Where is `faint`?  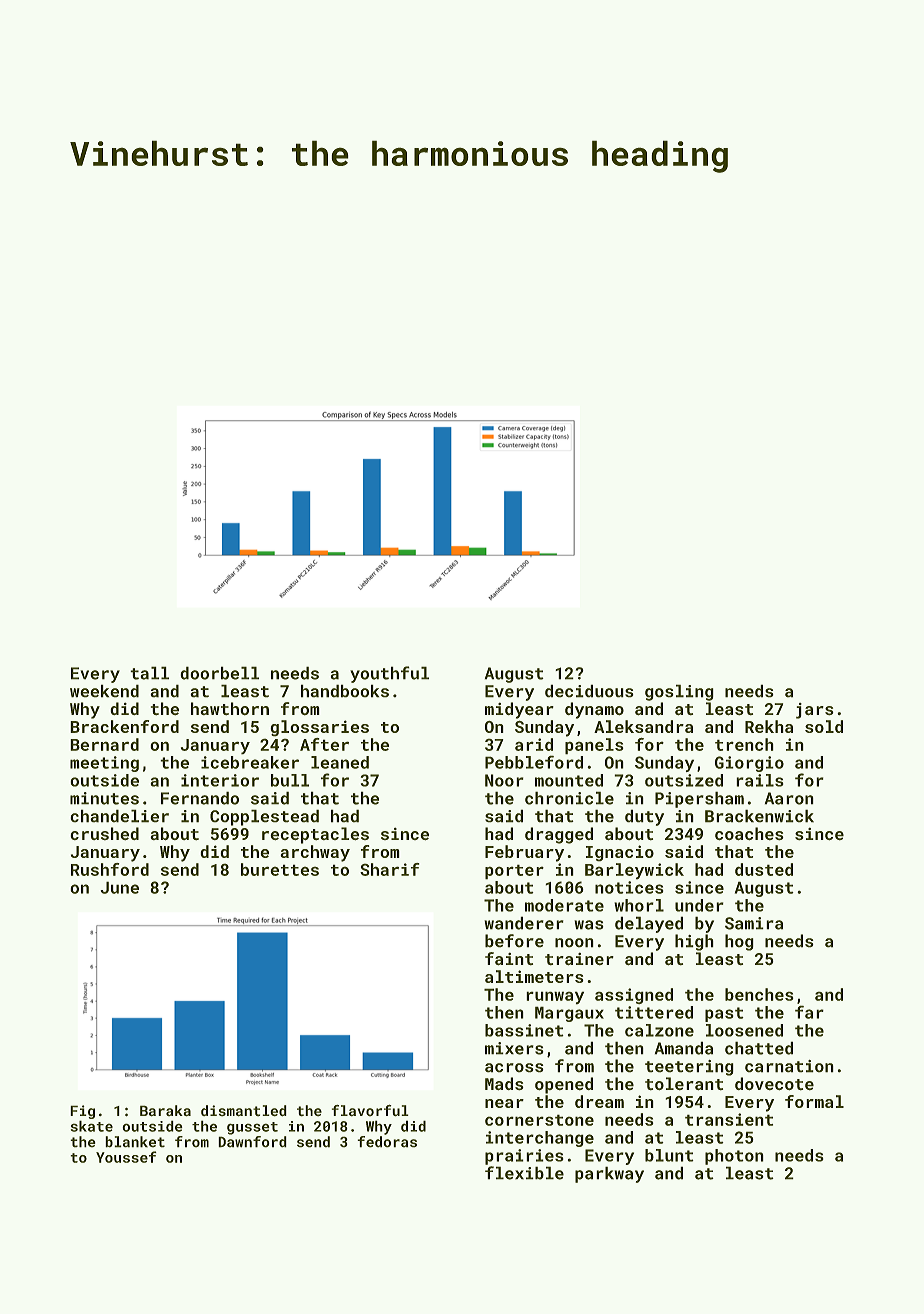 faint is located at coordinates (509, 959).
